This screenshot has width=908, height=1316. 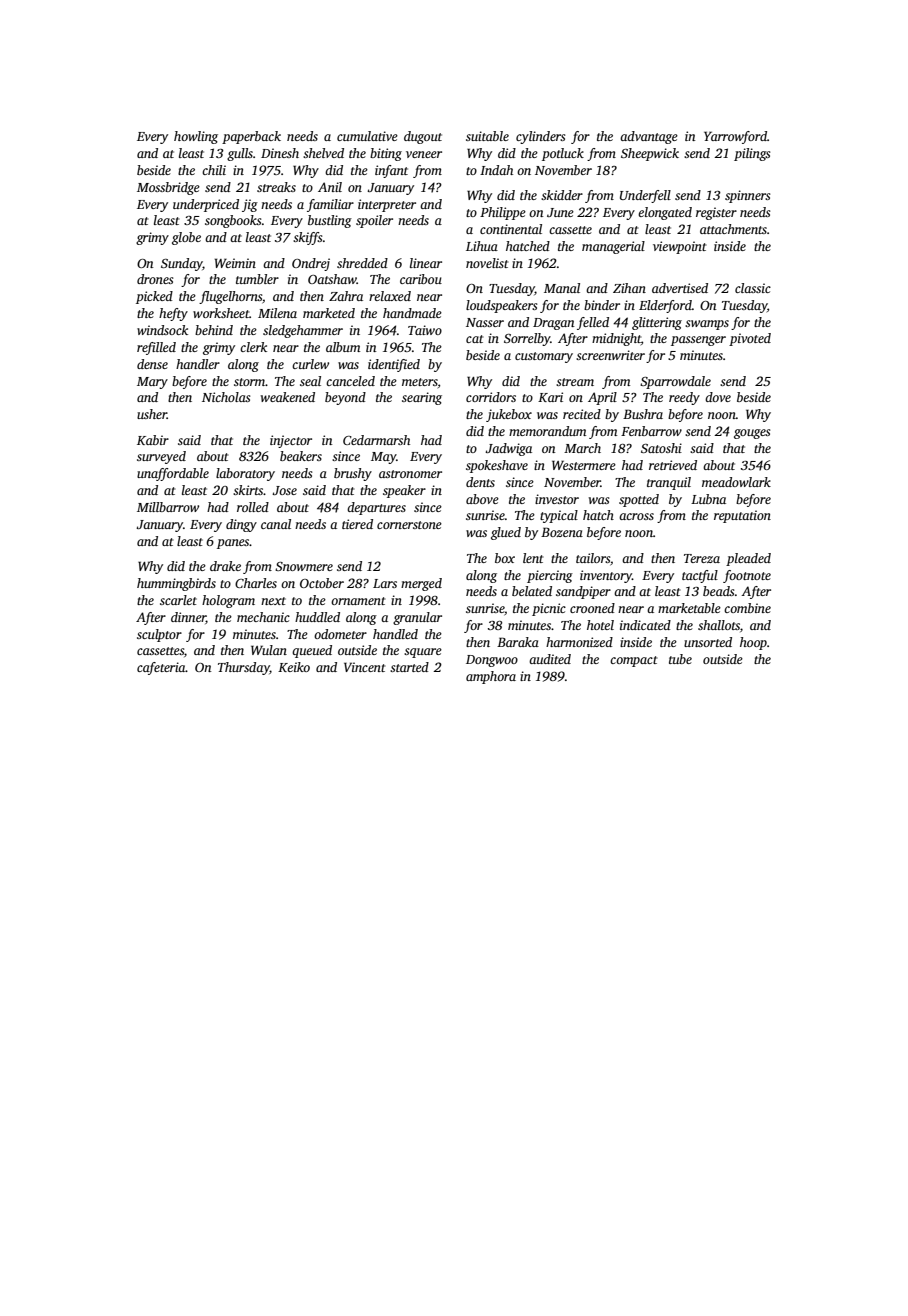 What do you see at coordinates (649, 137) in the screenshot?
I see `advantage` at bounding box center [649, 137].
